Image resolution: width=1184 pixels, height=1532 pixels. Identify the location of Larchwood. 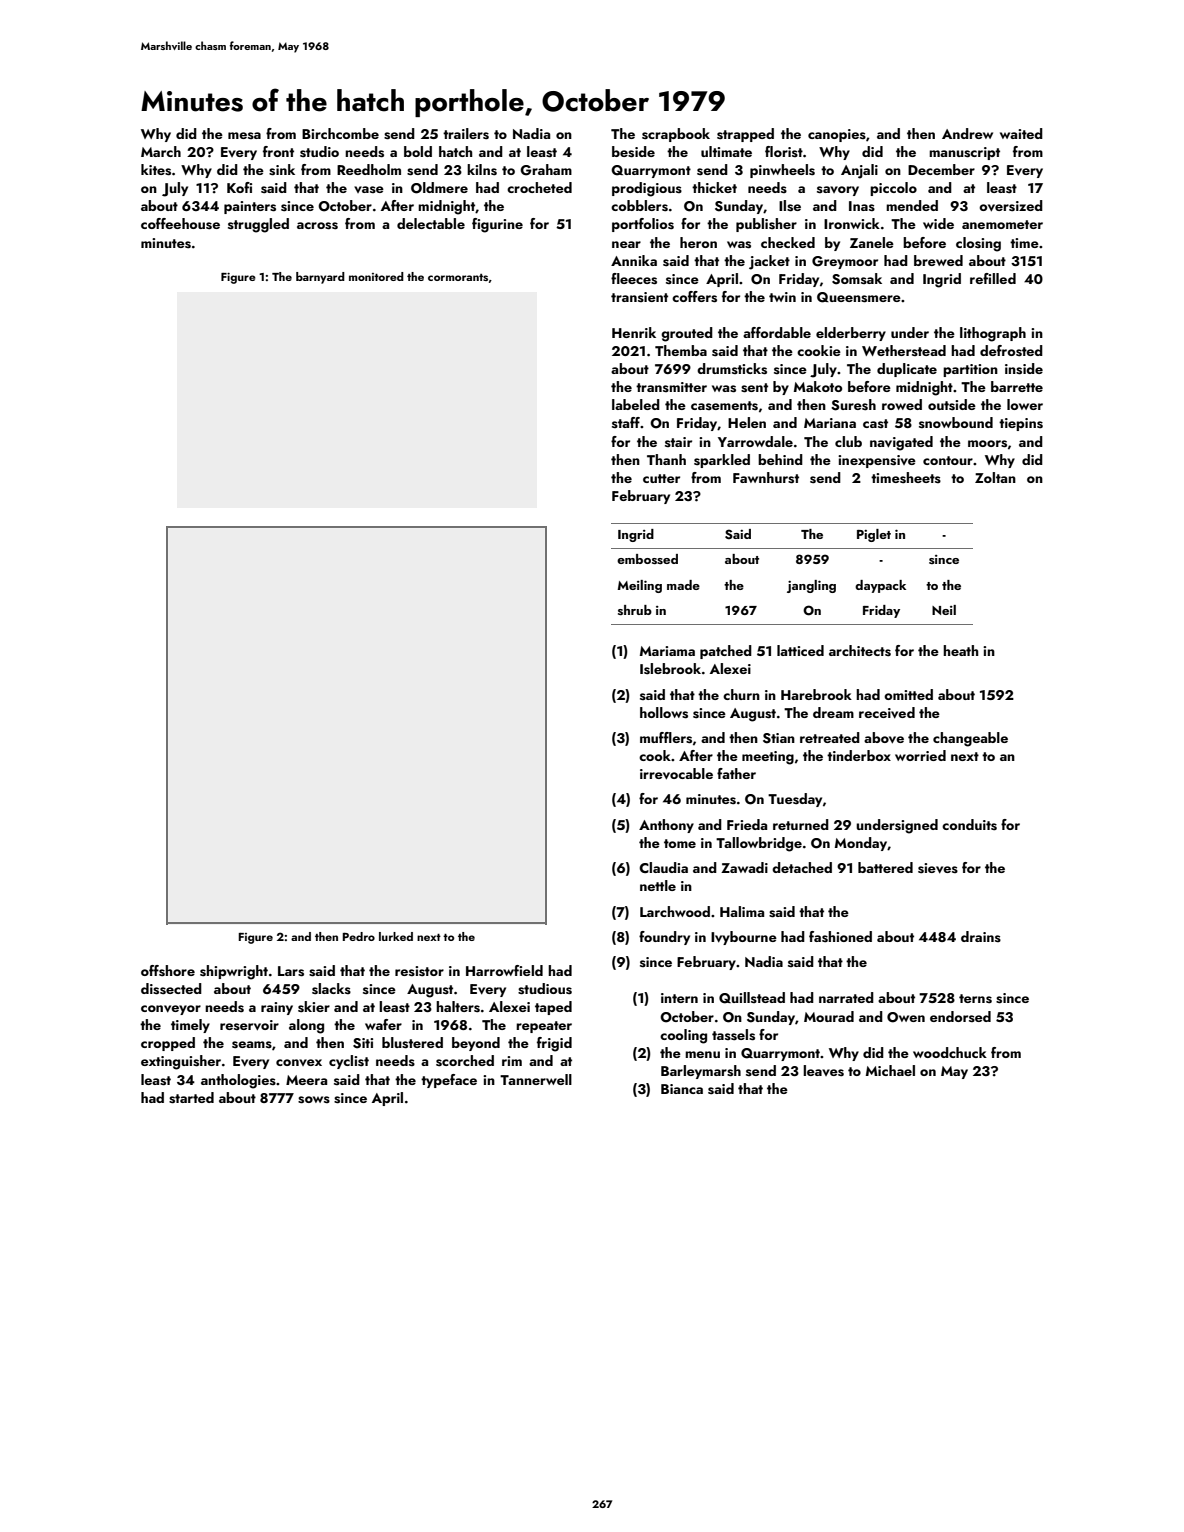
(675, 911).
